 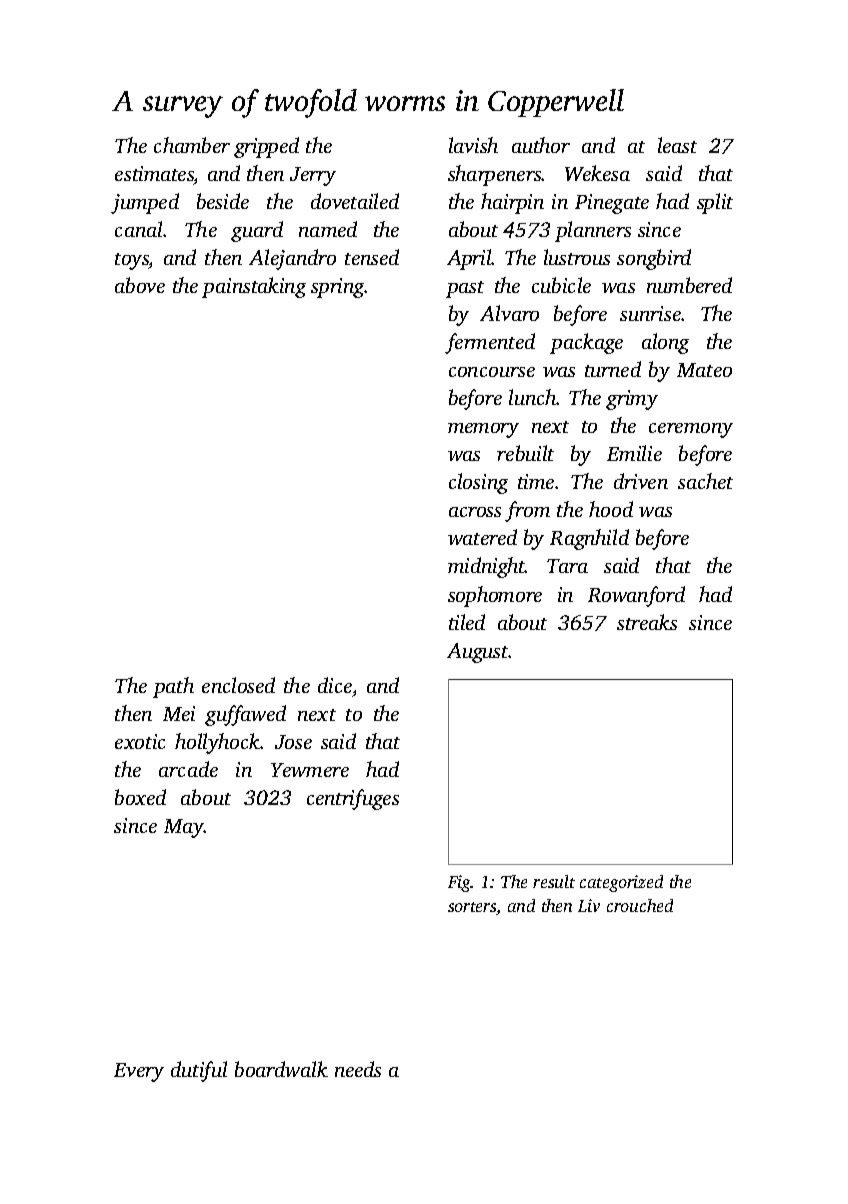 What do you see at coordinates (611, 509) in the screenshot?
I see `hood` at bounding box center [611, 509].
